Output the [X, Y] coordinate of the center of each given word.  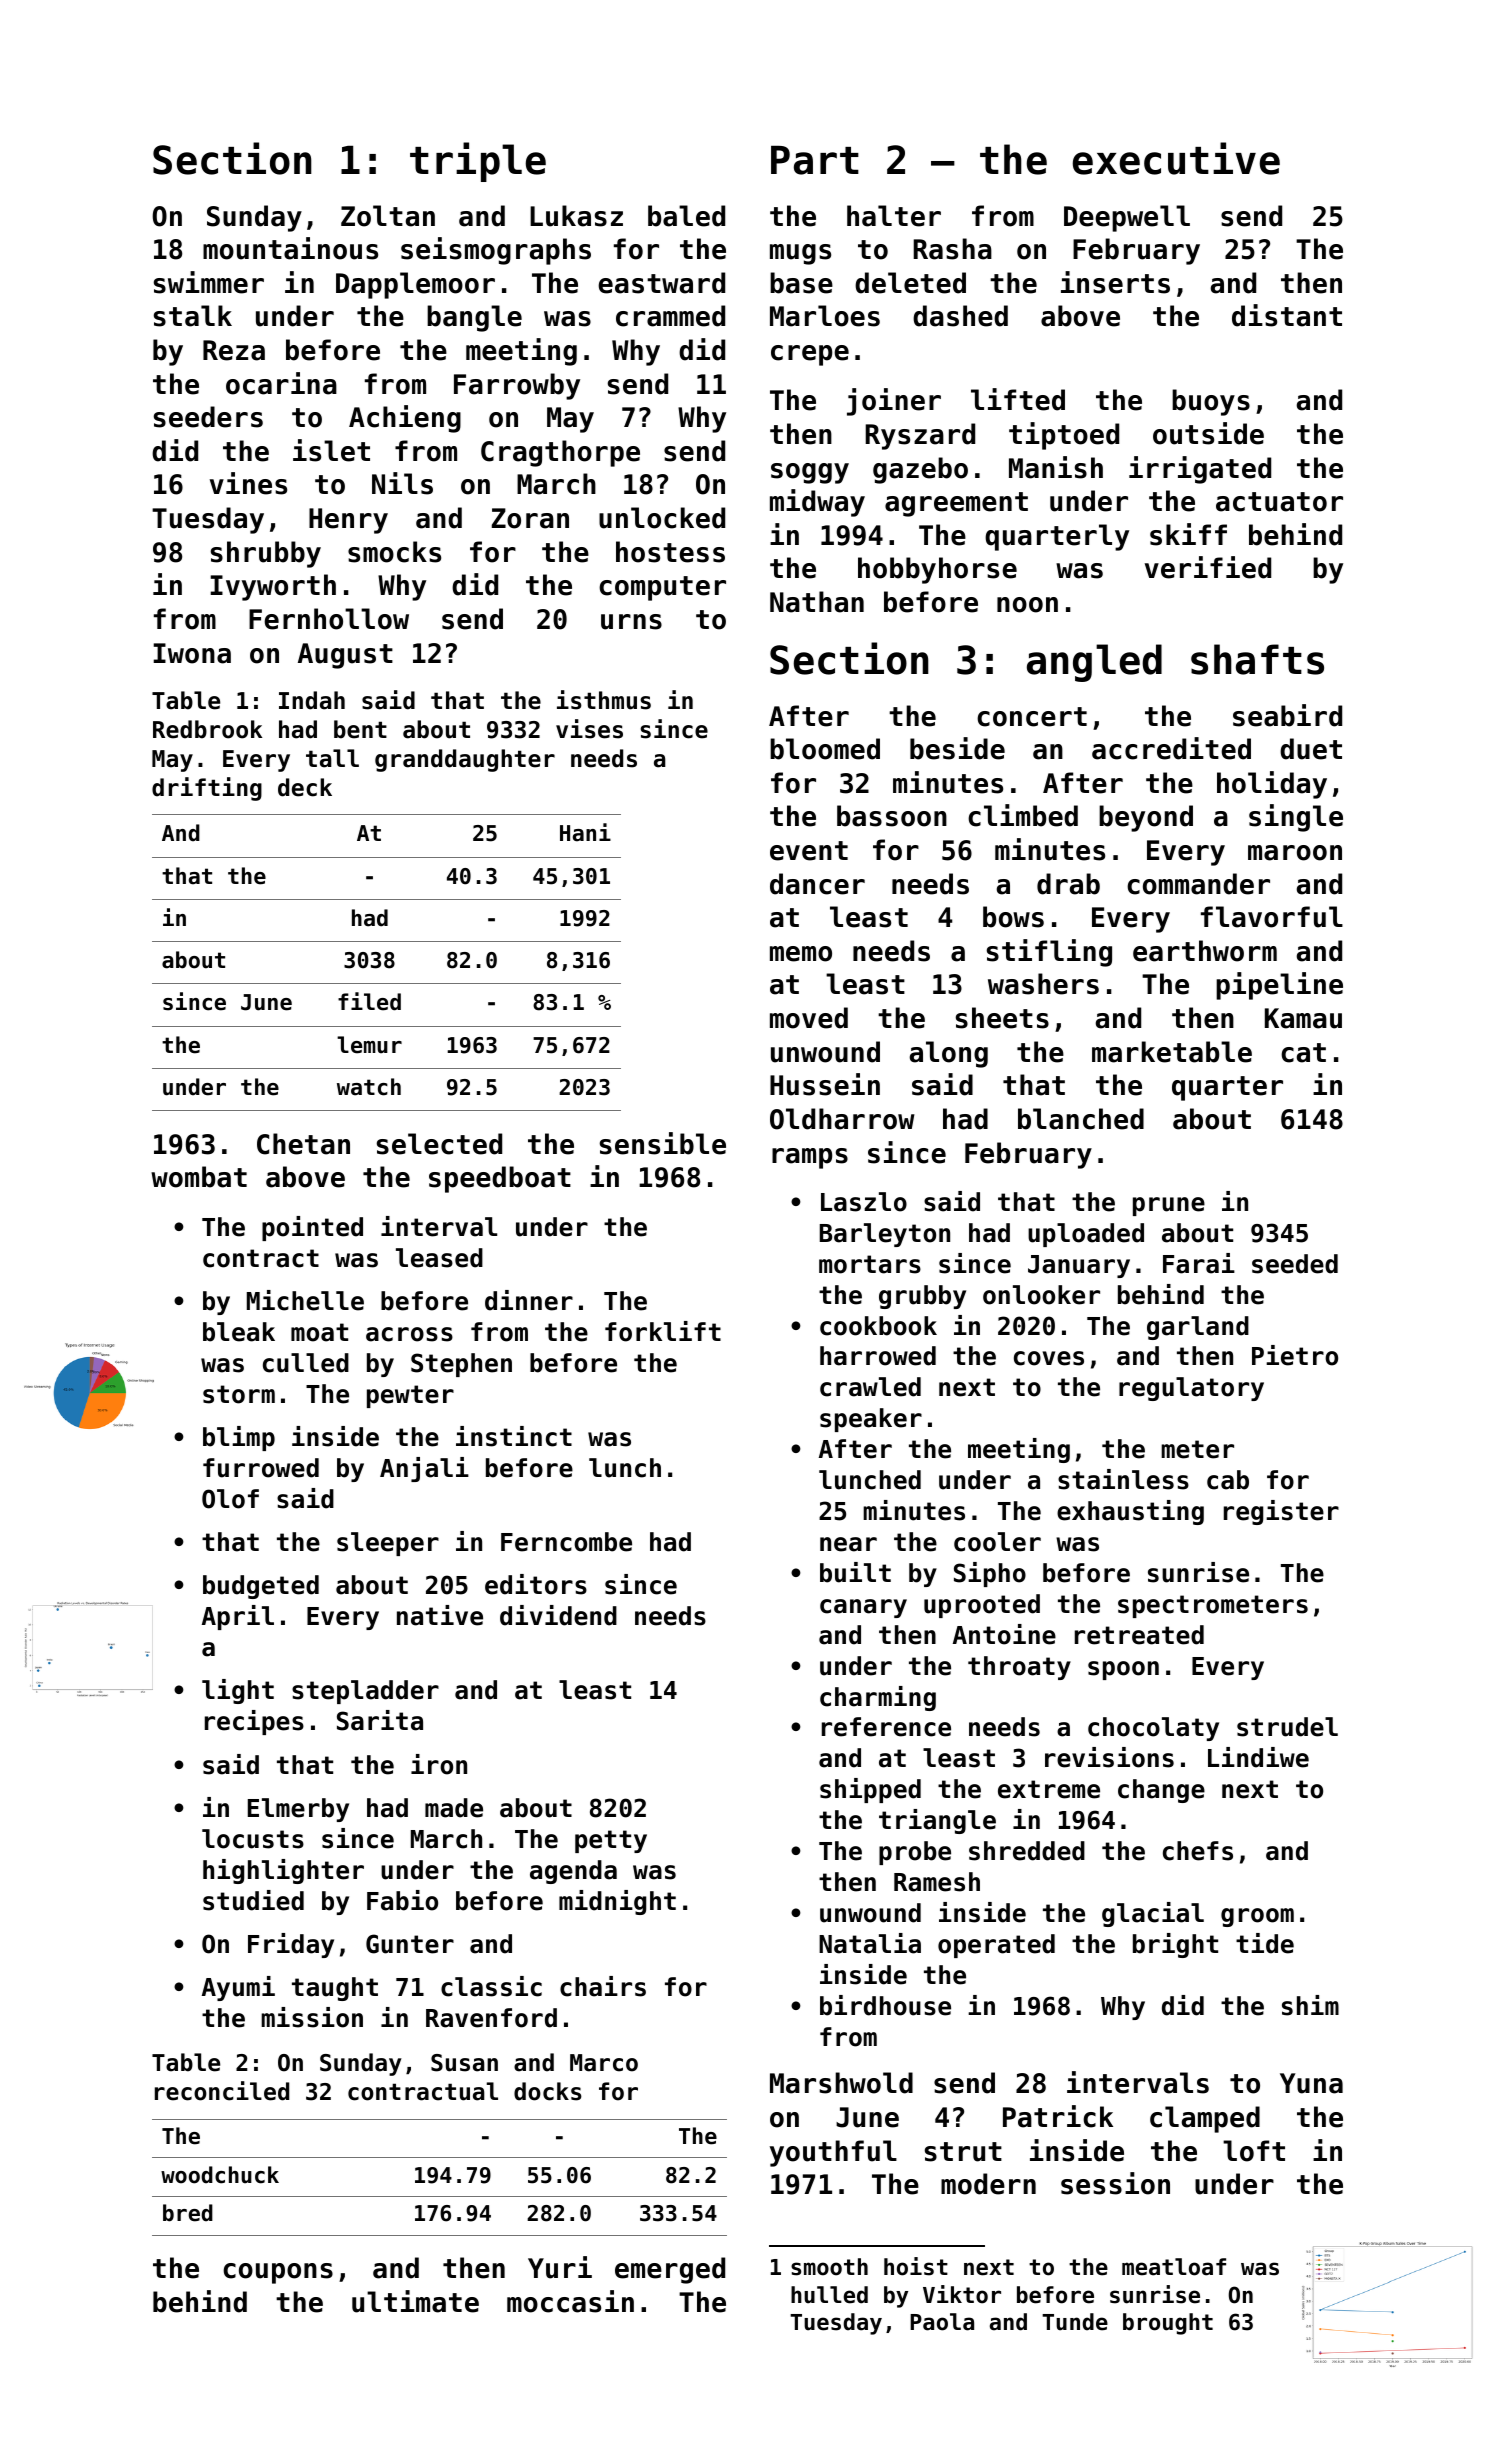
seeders [208, 417]
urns [631, 622]
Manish [1056, 467]
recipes [254, 1722]
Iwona [192, 653]
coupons [278, 2273]
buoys [1211, 402]
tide [1265, 1943]
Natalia [870, 1943]
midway [817, 503]
